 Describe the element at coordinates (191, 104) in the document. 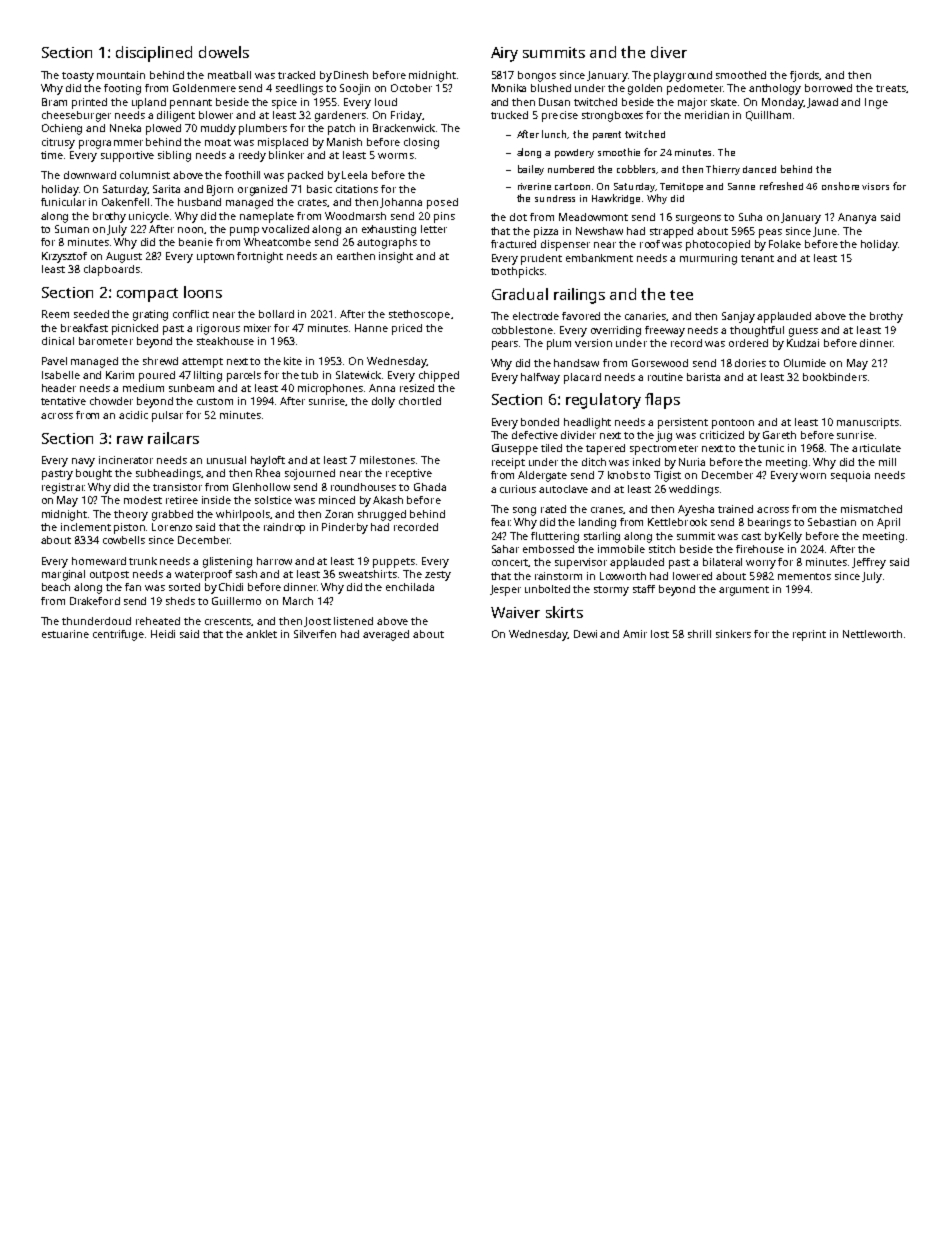

I see `pennant` at that location.
